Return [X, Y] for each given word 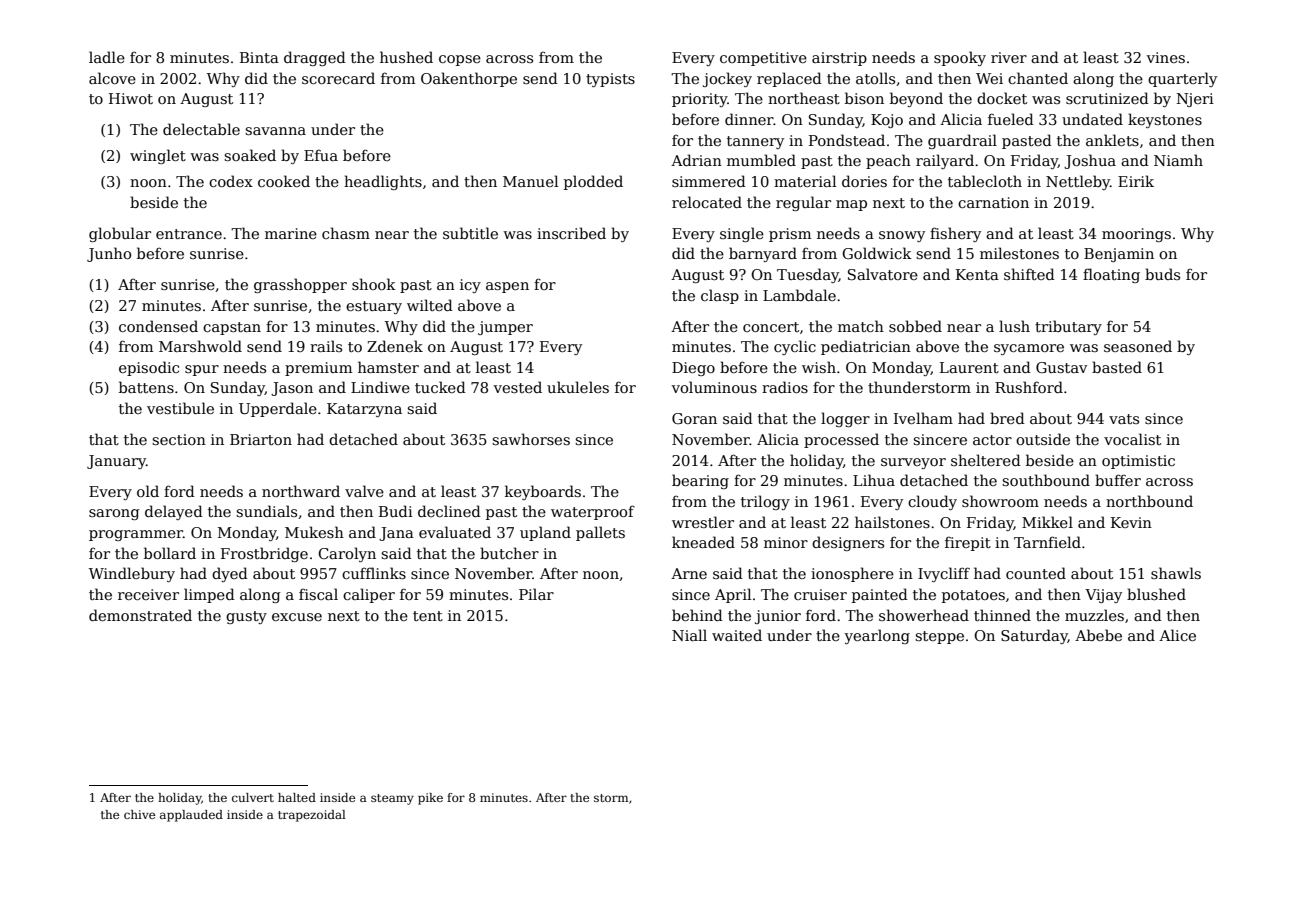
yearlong [877, 636]
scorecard [338, 78]
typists [610, 80]
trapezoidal [312, 816]
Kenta [977, 274]
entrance [189, 234]
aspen [507, 287]
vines [1165, 57]
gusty [246, 617]
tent [428, 616]
